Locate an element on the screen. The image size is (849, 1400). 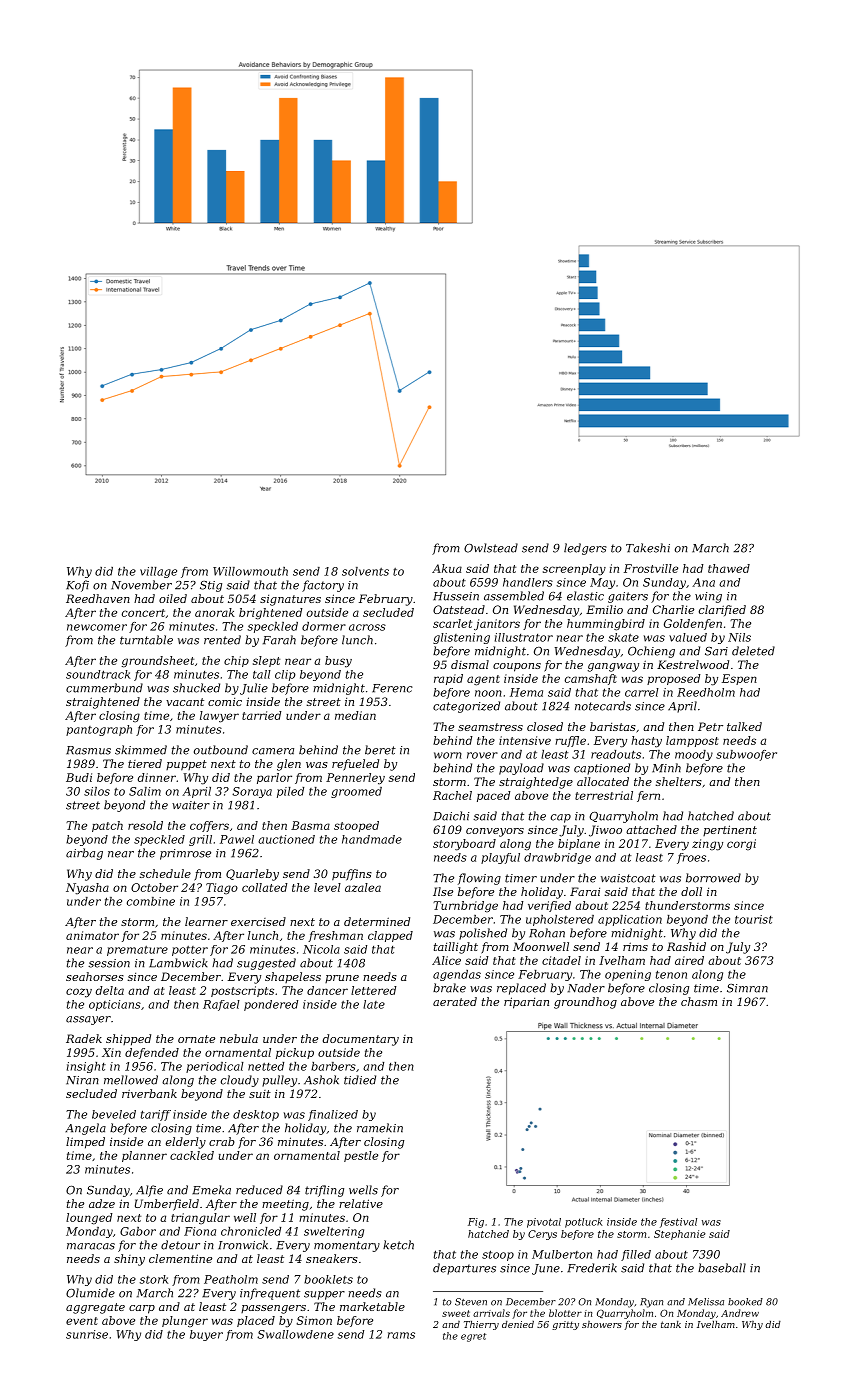
Ilse is located at coordinates (443, 891).
